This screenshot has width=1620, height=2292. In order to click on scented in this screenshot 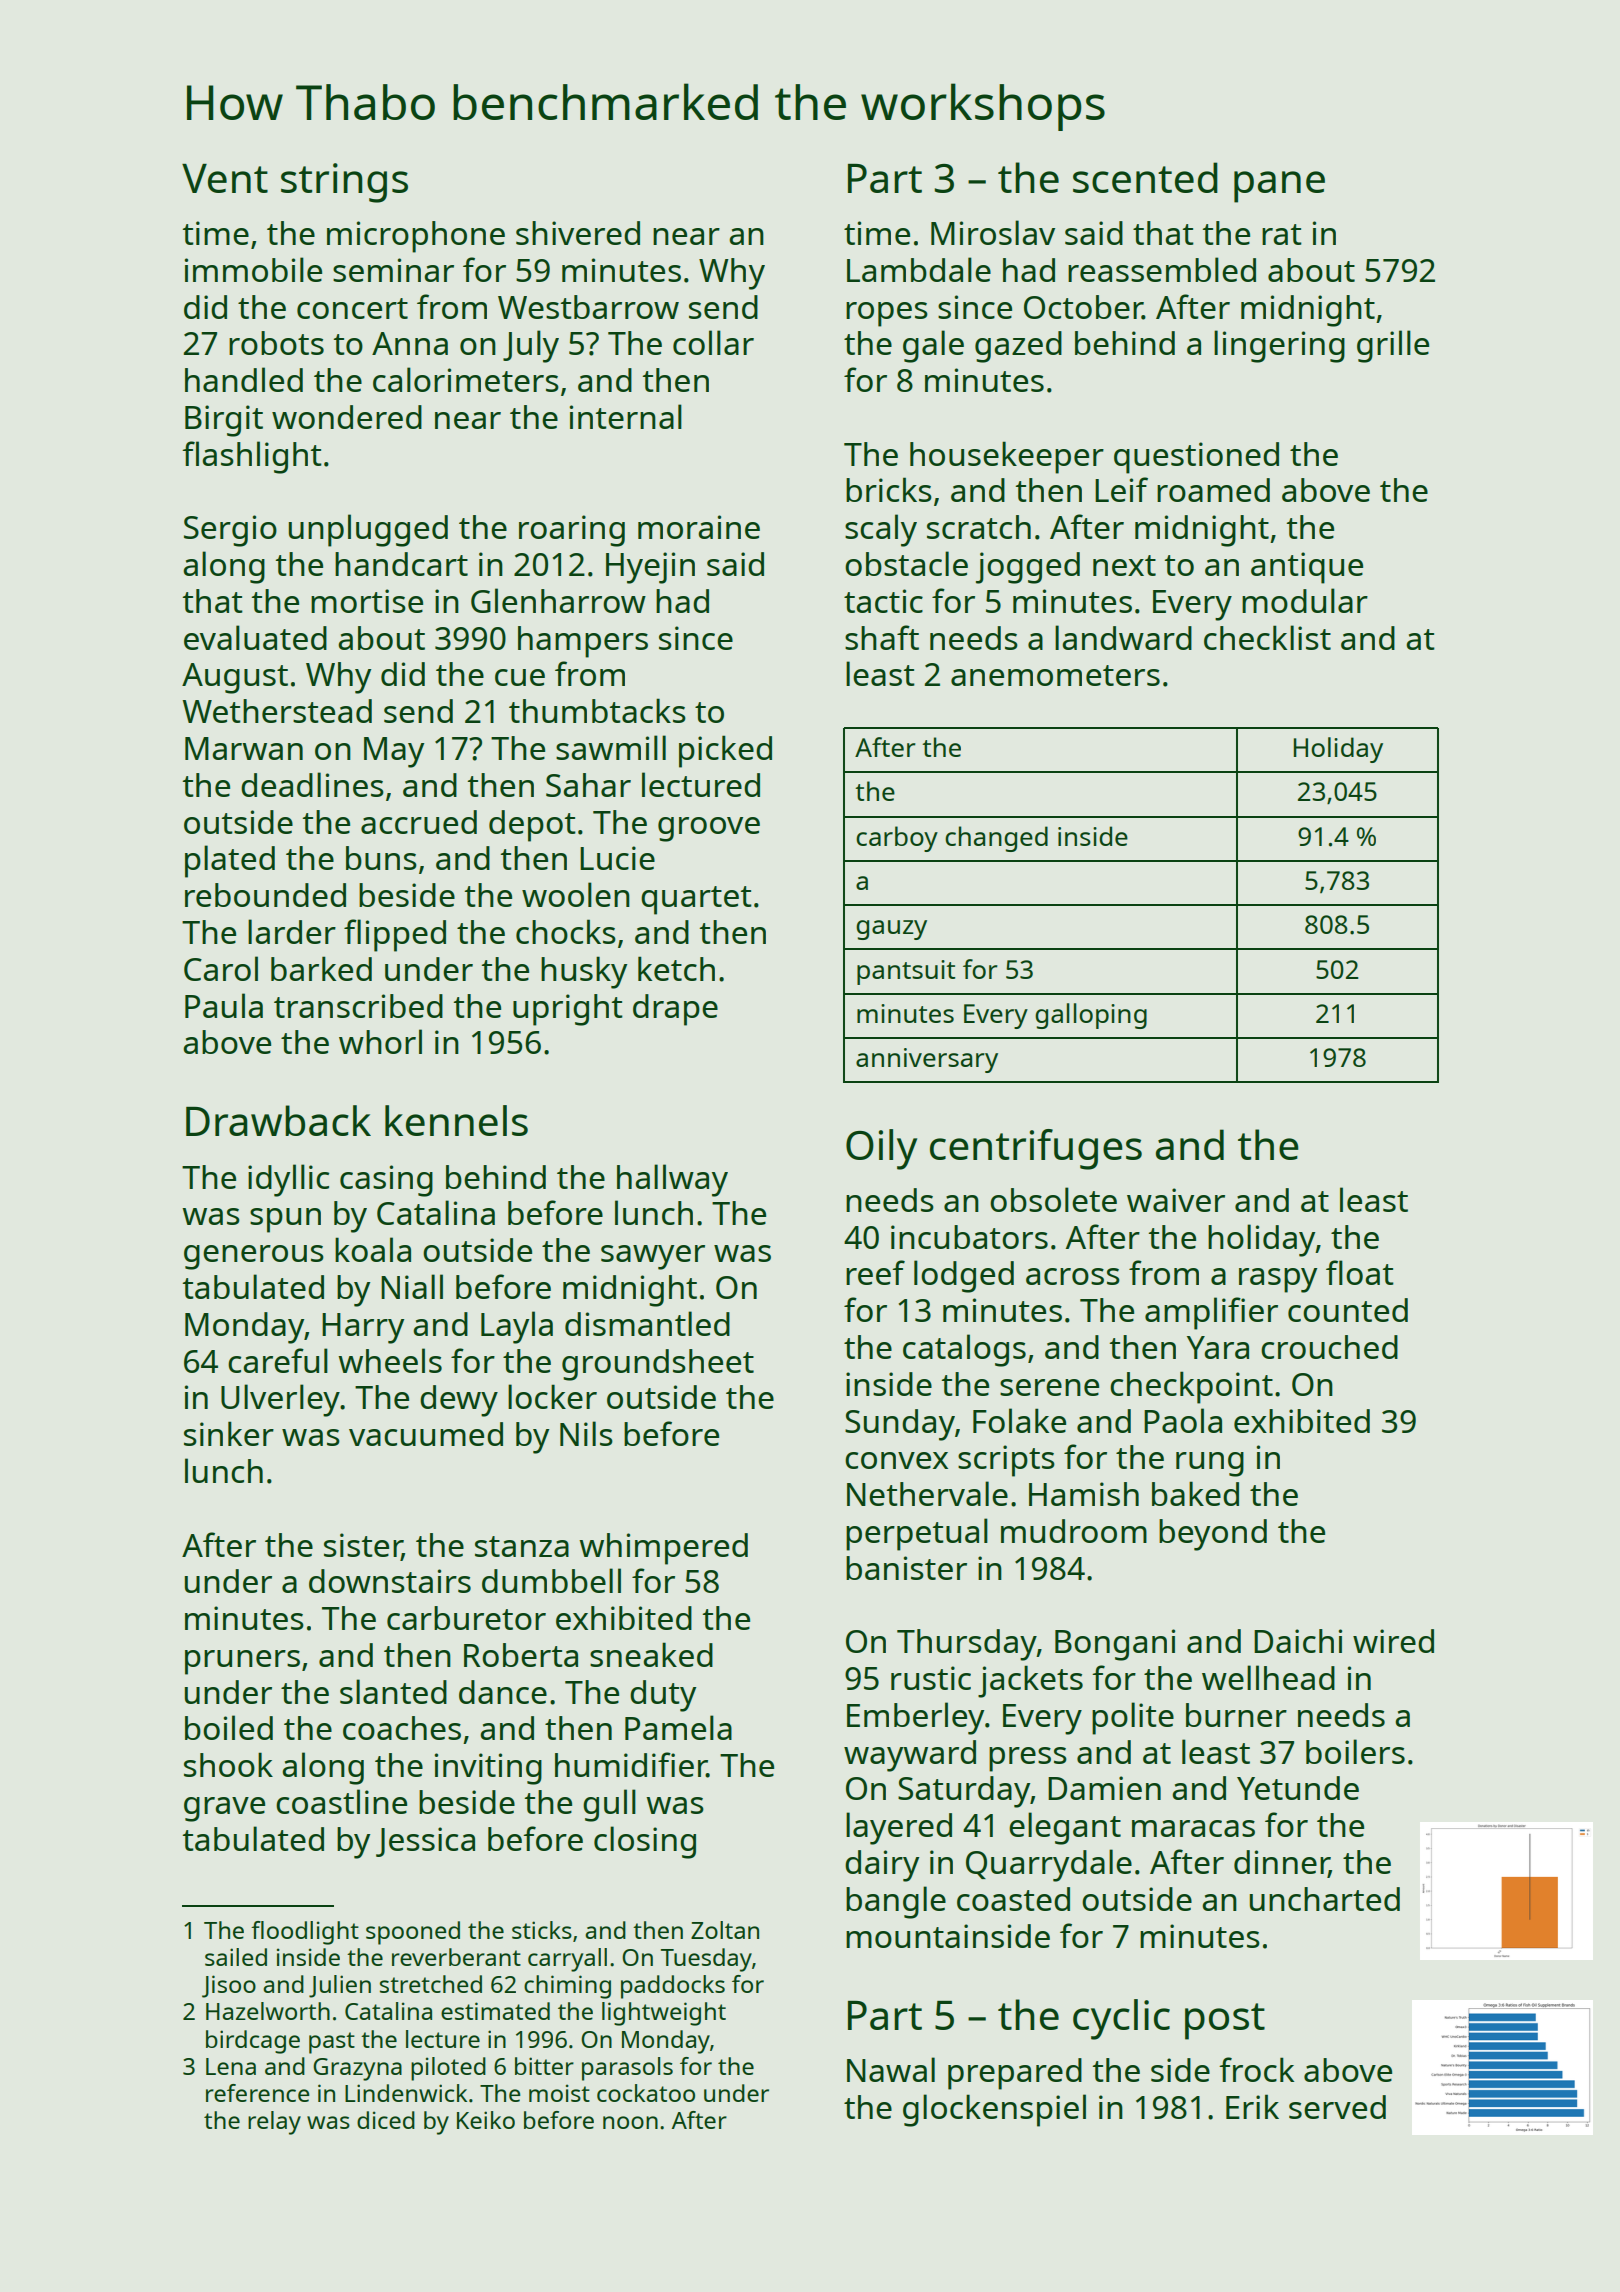, I will do `click(1145, 177)`.
